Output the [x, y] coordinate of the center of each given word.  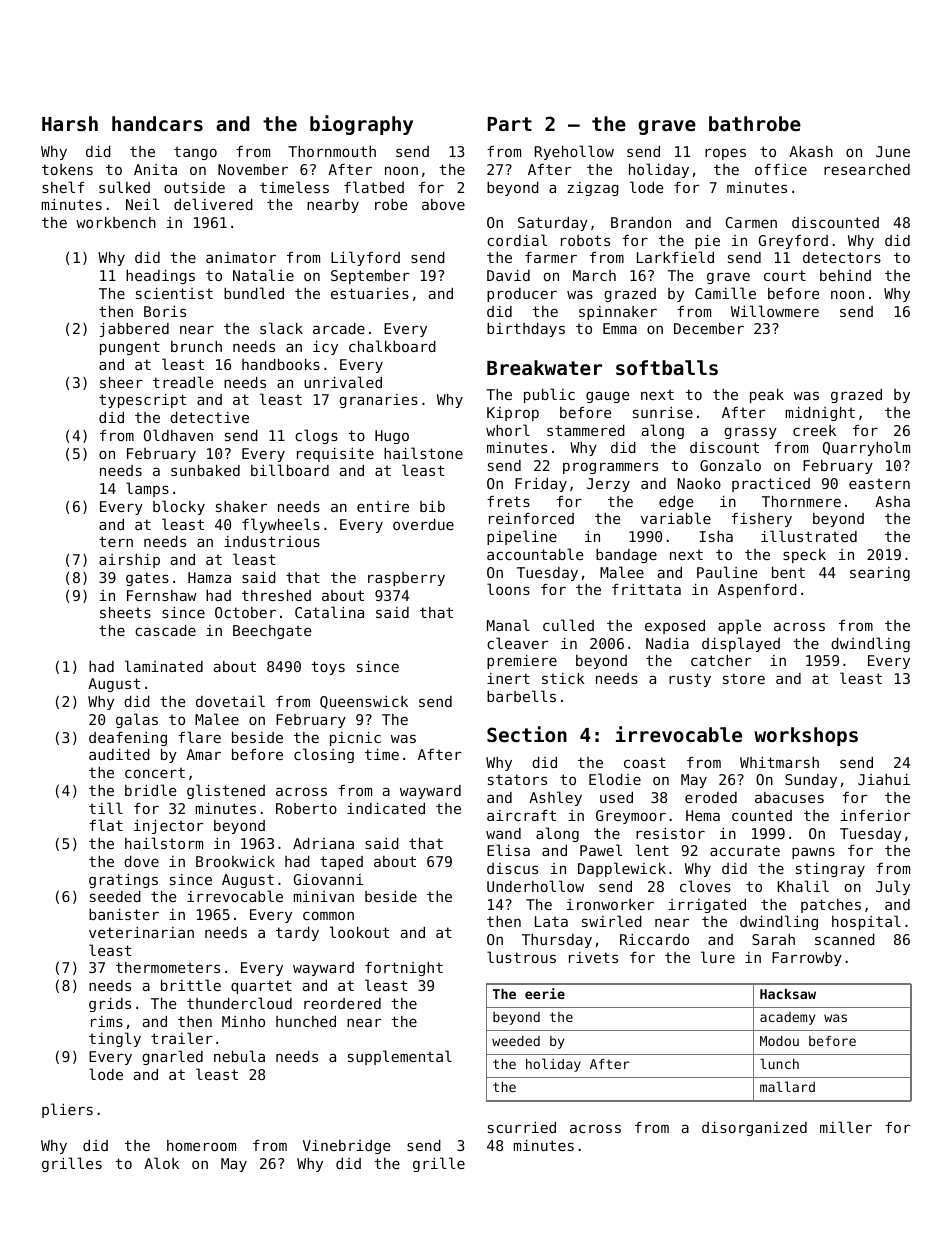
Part [510, 124]
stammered [586, 430]
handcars [157, 124]
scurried [522, 1127]
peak [767, 396]
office [781, 169]
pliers [67, 1110]
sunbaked [205, 470]
